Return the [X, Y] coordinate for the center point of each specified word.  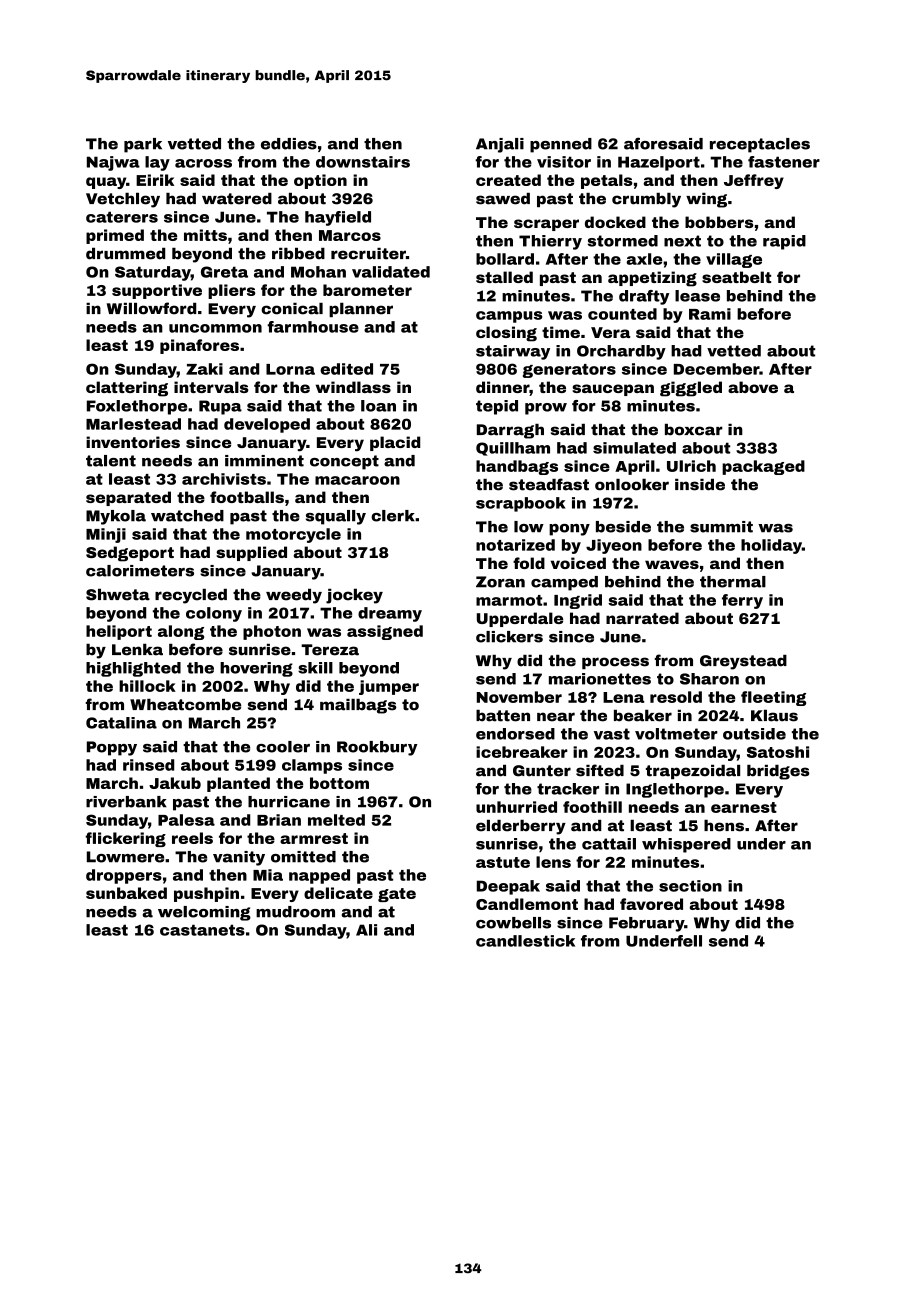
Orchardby [621, 352]
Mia [268, 875]
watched [187, 516]
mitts [205, 235]
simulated [634, 448]
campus [509, 317]
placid [395, 443]
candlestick [525, 941]
